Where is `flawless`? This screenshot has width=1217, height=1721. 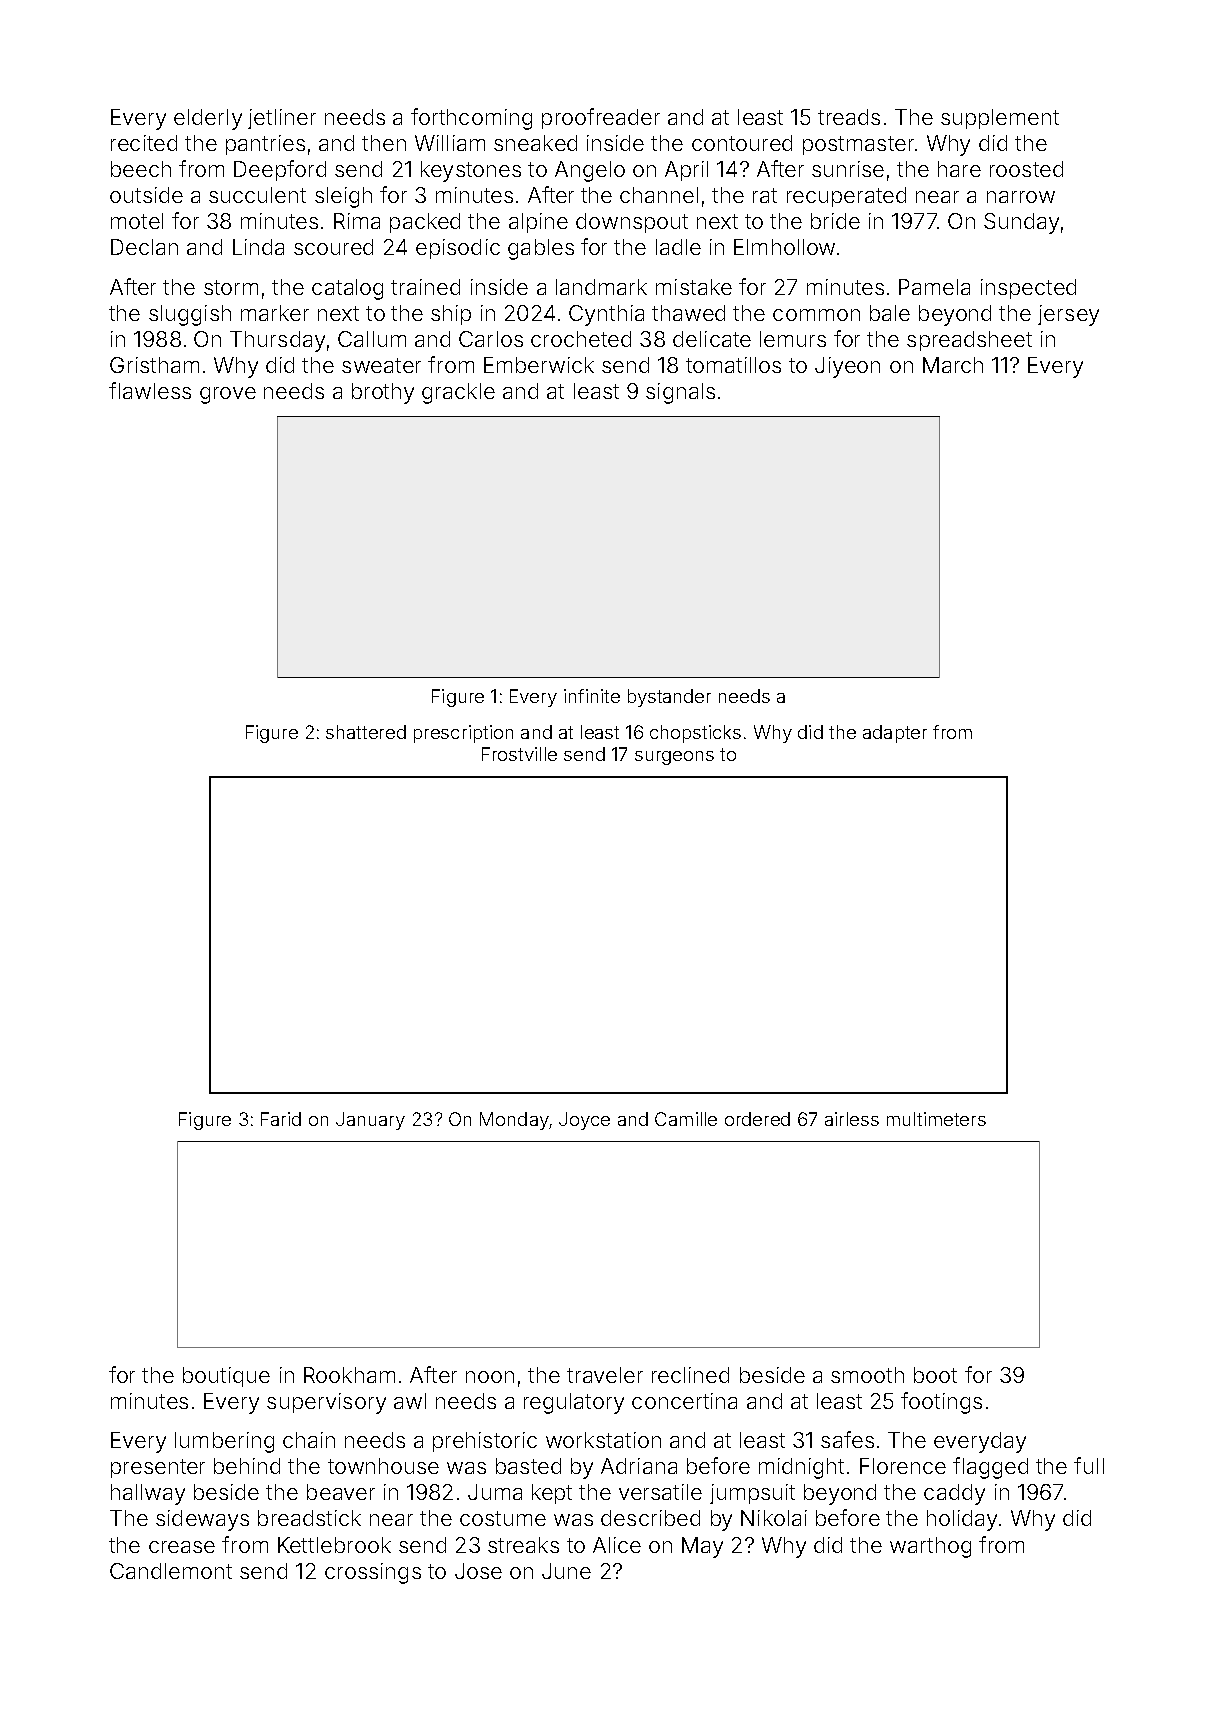
flawless is located at coordinates (150, 390).
